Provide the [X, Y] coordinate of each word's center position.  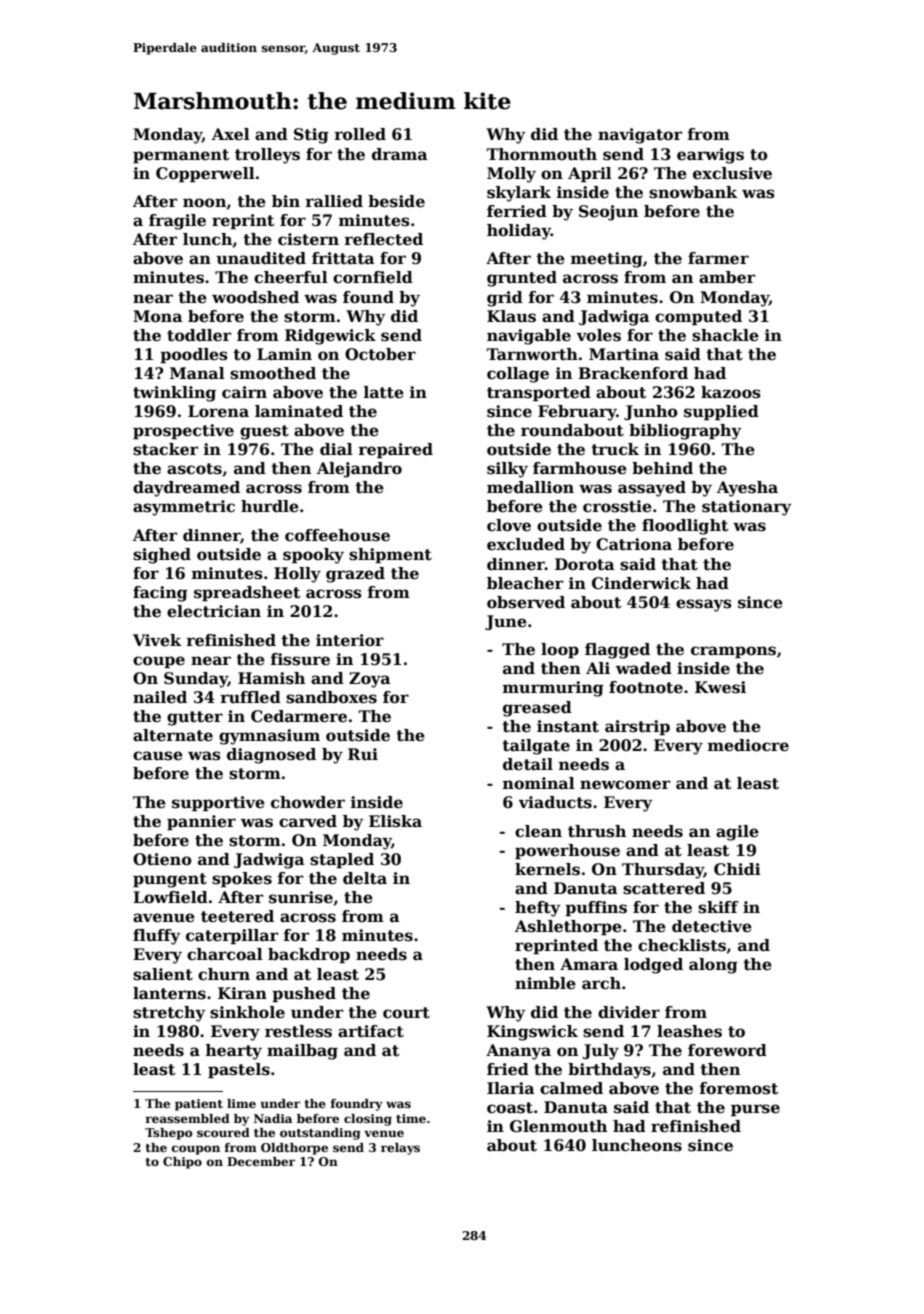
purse [755, 1110]
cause [158, 756]
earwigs [710, 156]
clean [538, 831]
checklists [682, 945]
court [406, 1013]
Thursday [663, 871]
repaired [395, 450]
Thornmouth [541, 154]
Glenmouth [558, 1126]
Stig [311, 136]
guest [264, 432]
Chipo [182, 1163]
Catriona [634, 544]
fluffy [156, 937]
